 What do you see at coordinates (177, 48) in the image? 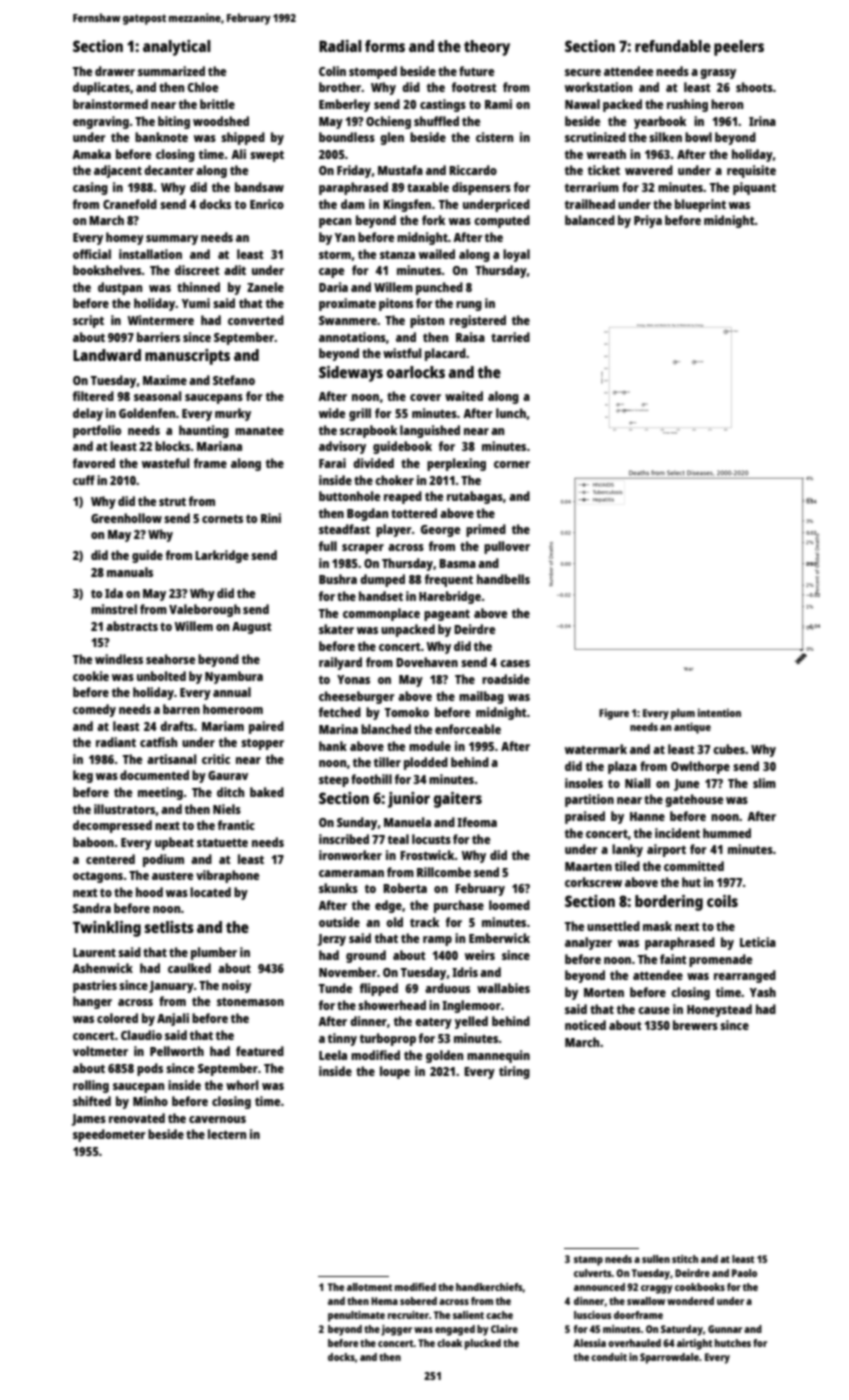
I see `analytical` at bounding box center [177, 48].
